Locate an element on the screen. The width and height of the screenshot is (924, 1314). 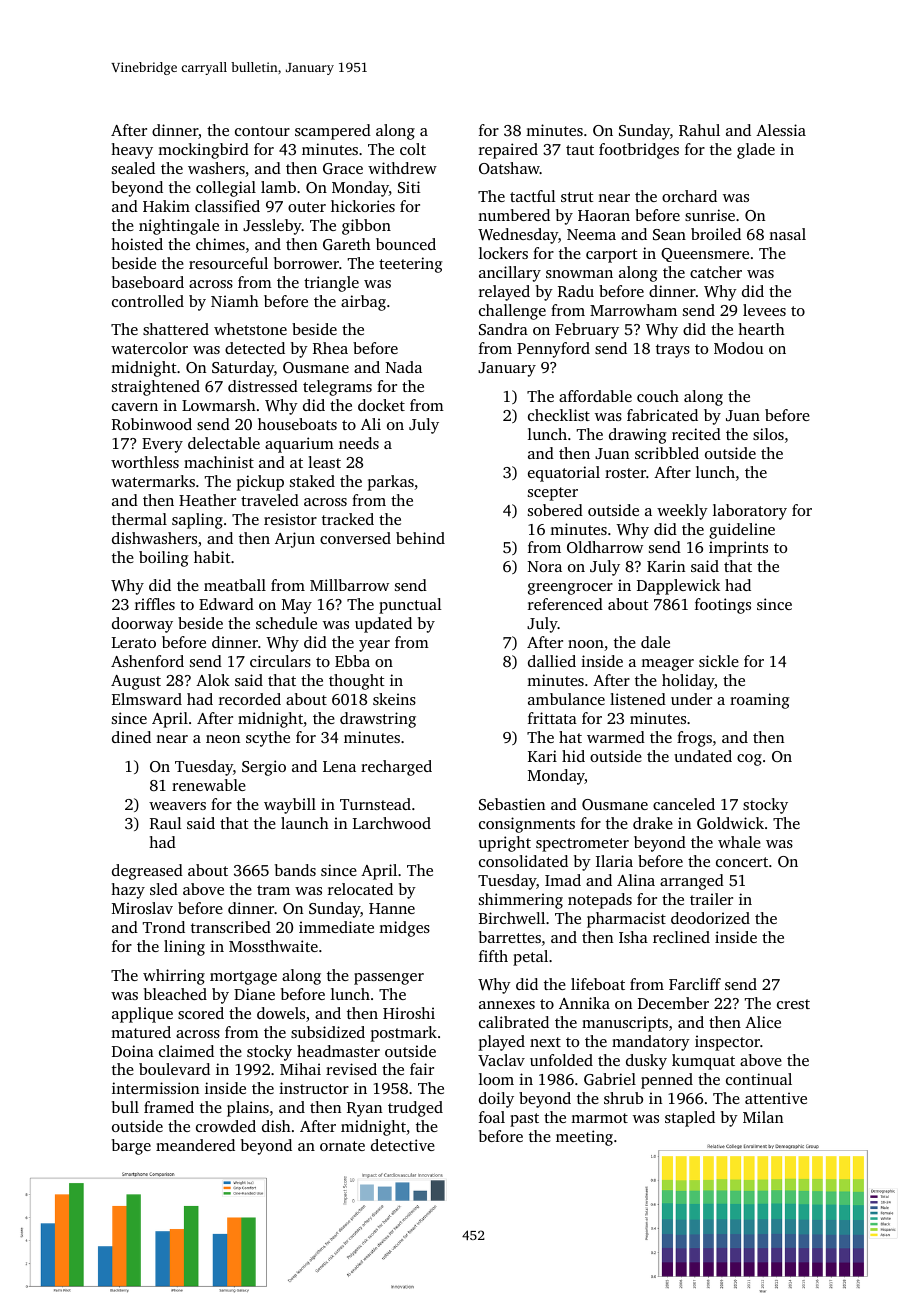
lamb is located at coordinates (278, 187).
